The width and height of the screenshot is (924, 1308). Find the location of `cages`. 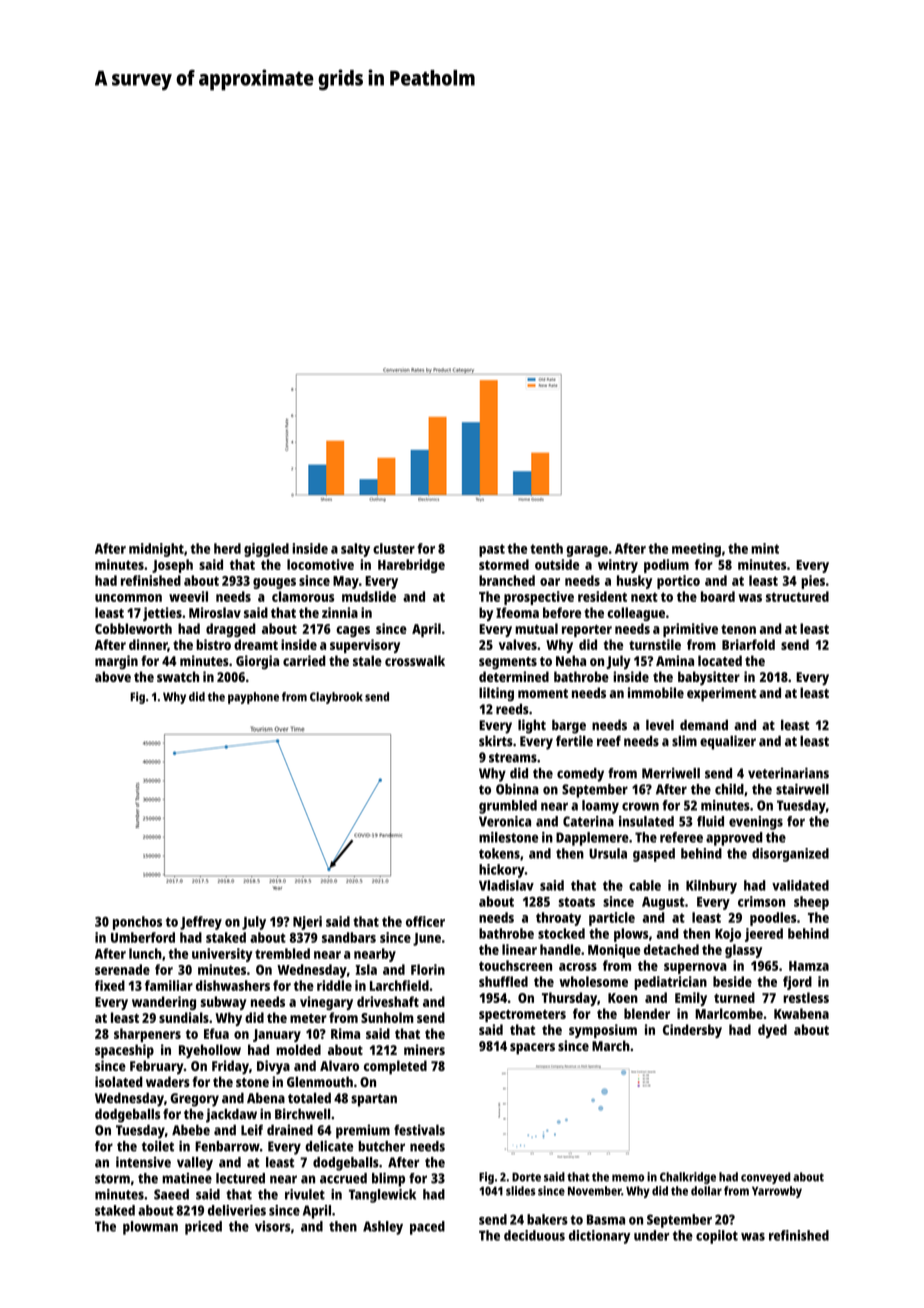

cages is located at coordinates (353, 631).
